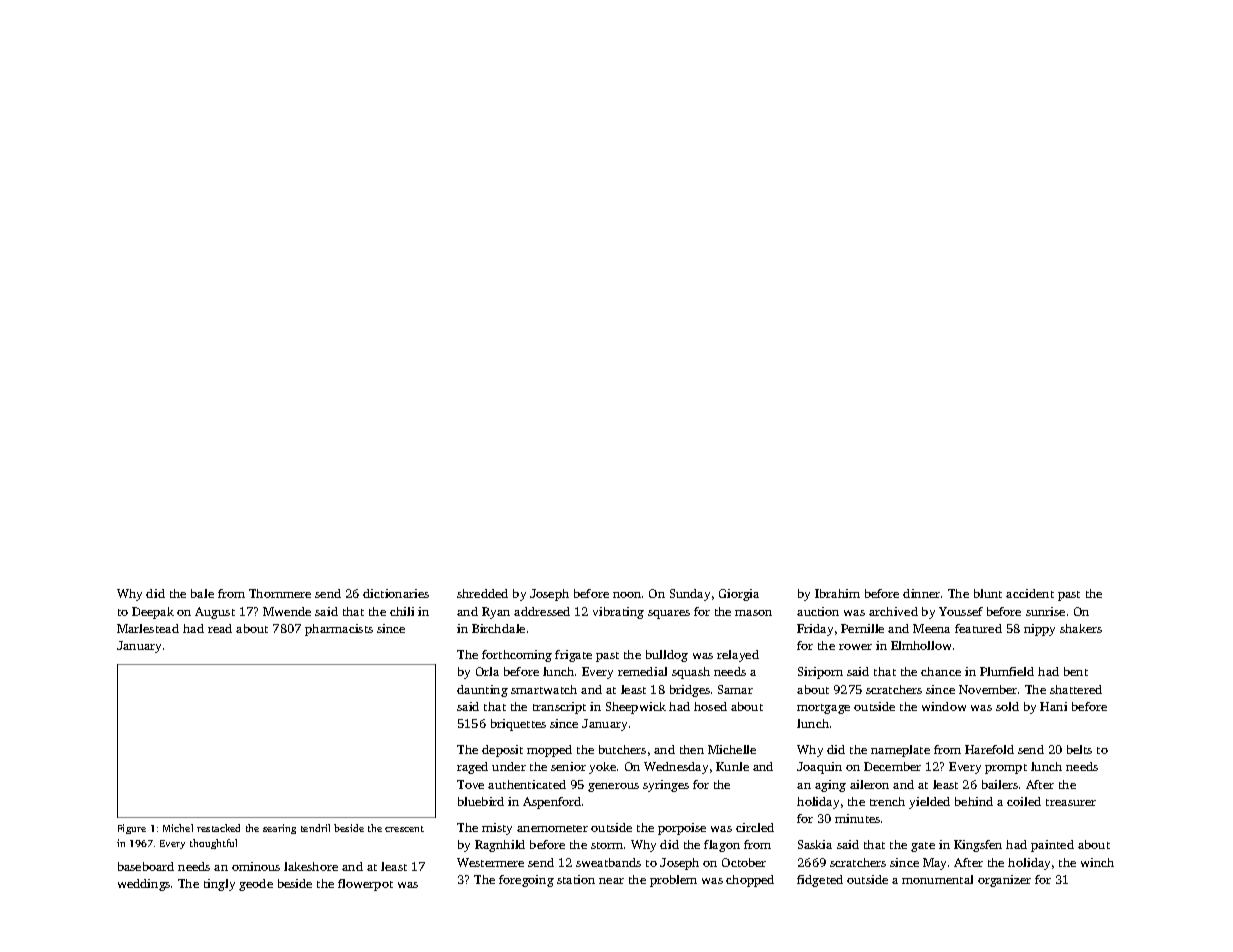 This document has height=952, width=1233. Describe the element at coordinates (857, 818) in the document. I see `minutes` at that location.
